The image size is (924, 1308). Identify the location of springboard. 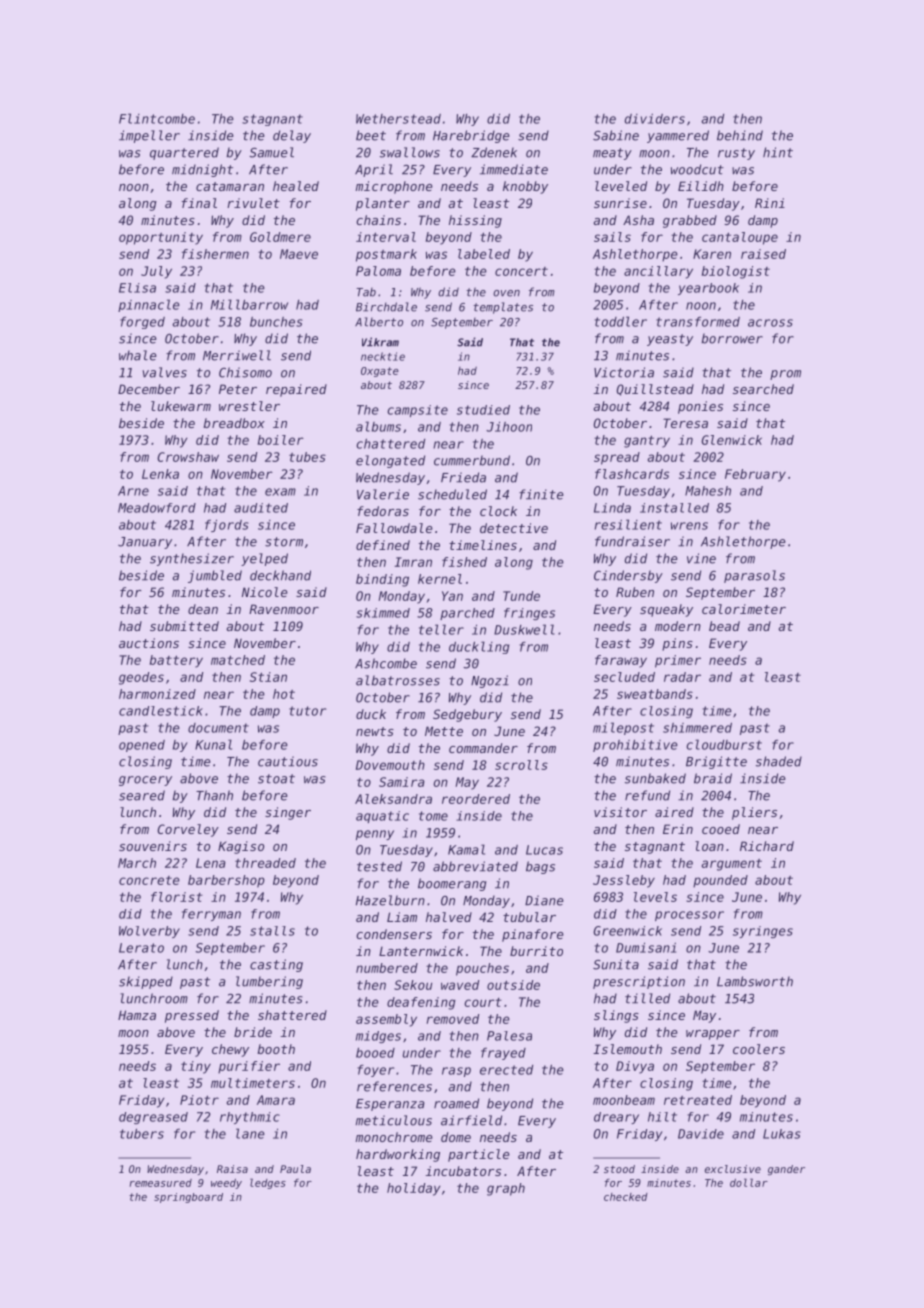
(188, 1198).
